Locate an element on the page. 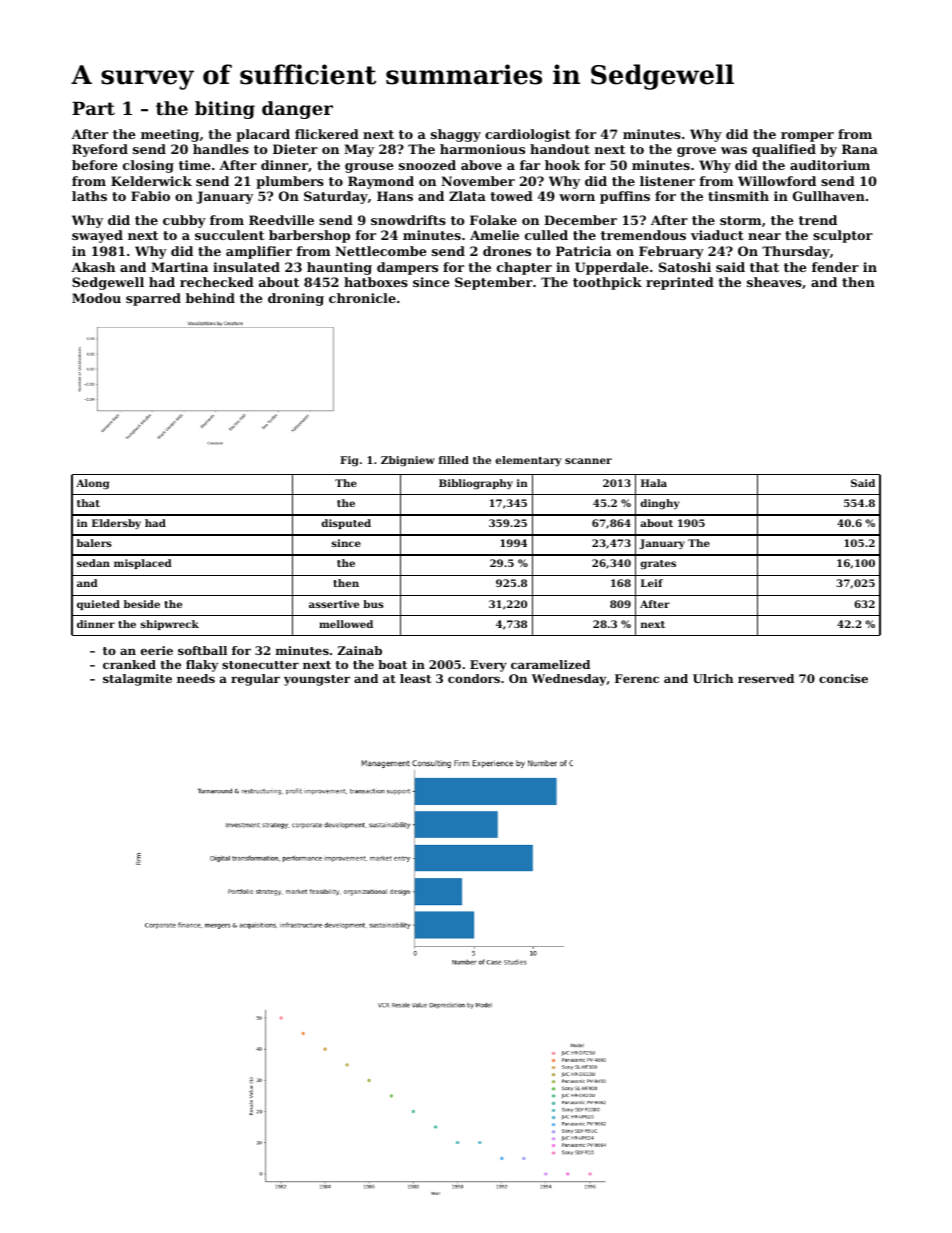 Image resolution: width=952 pixels, height=1233 pixels. sparred is located at coordinates (153, 299).
